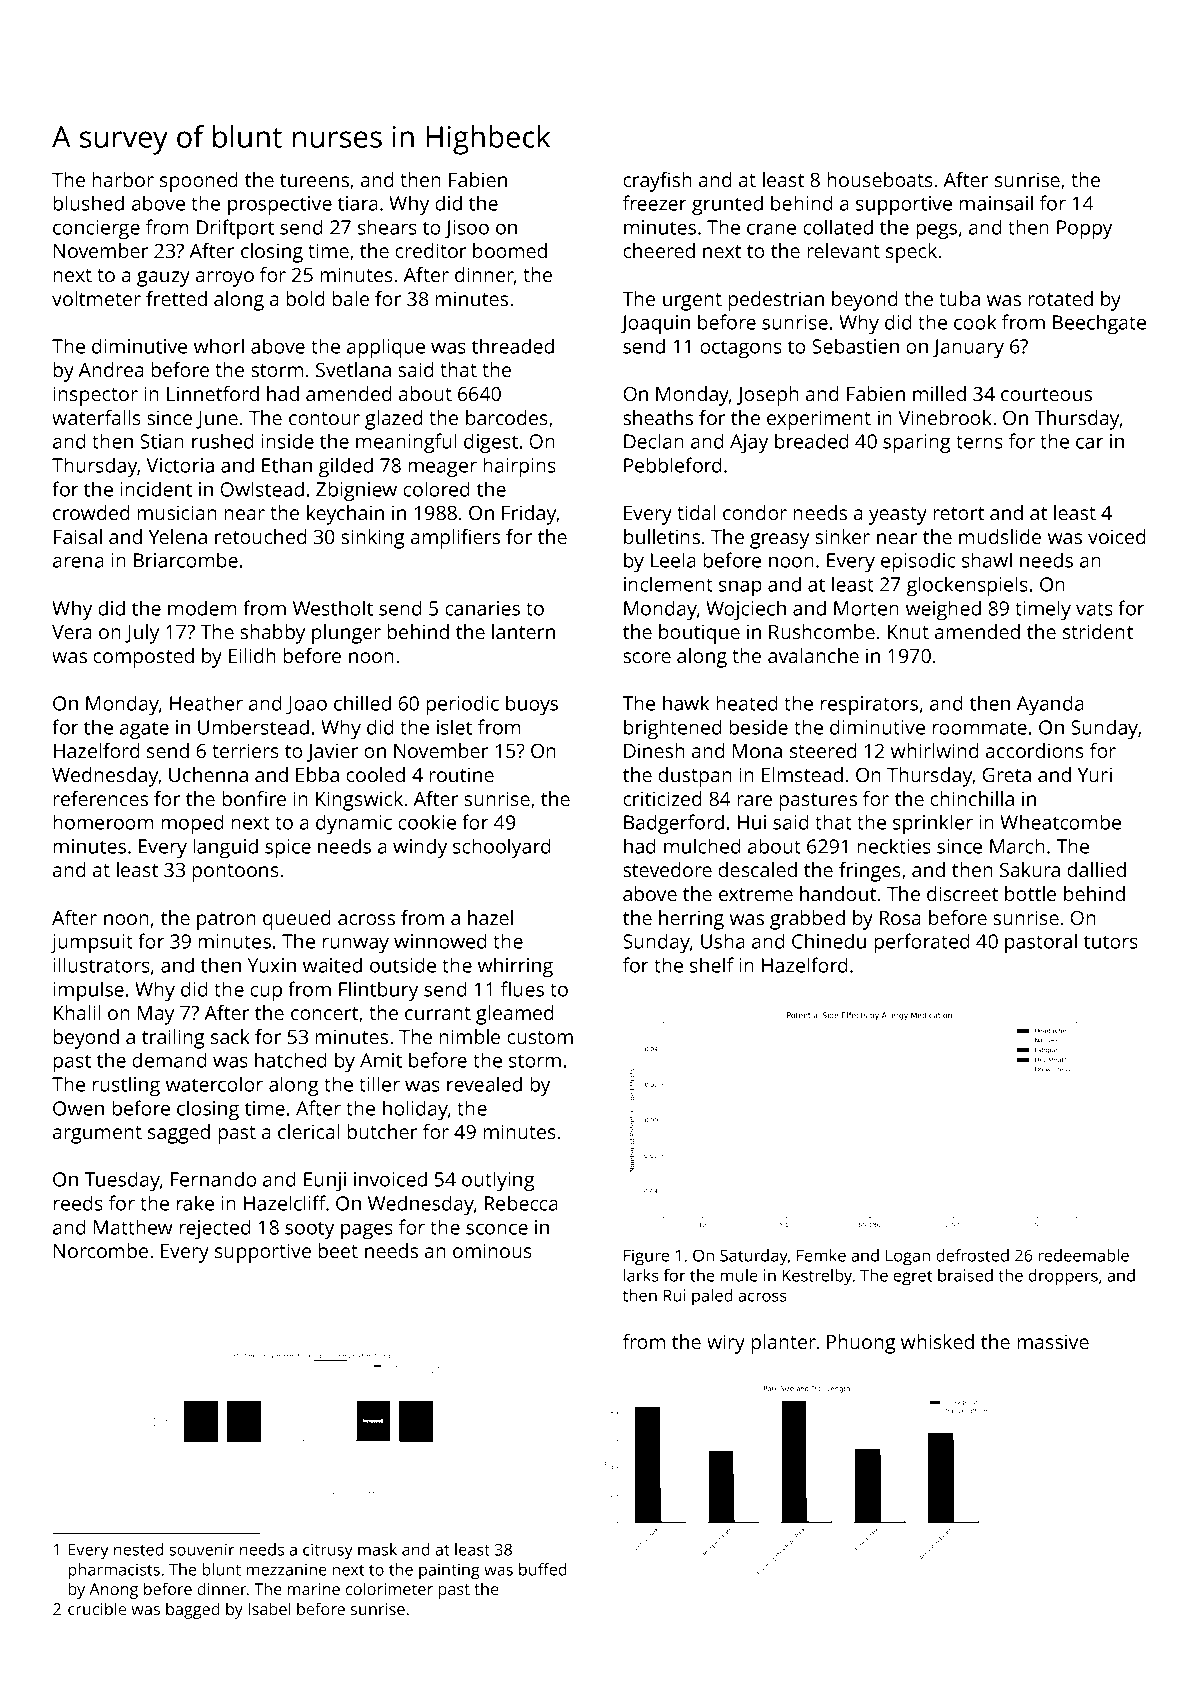  I want to click on Poppy, so click(1084, 229).
